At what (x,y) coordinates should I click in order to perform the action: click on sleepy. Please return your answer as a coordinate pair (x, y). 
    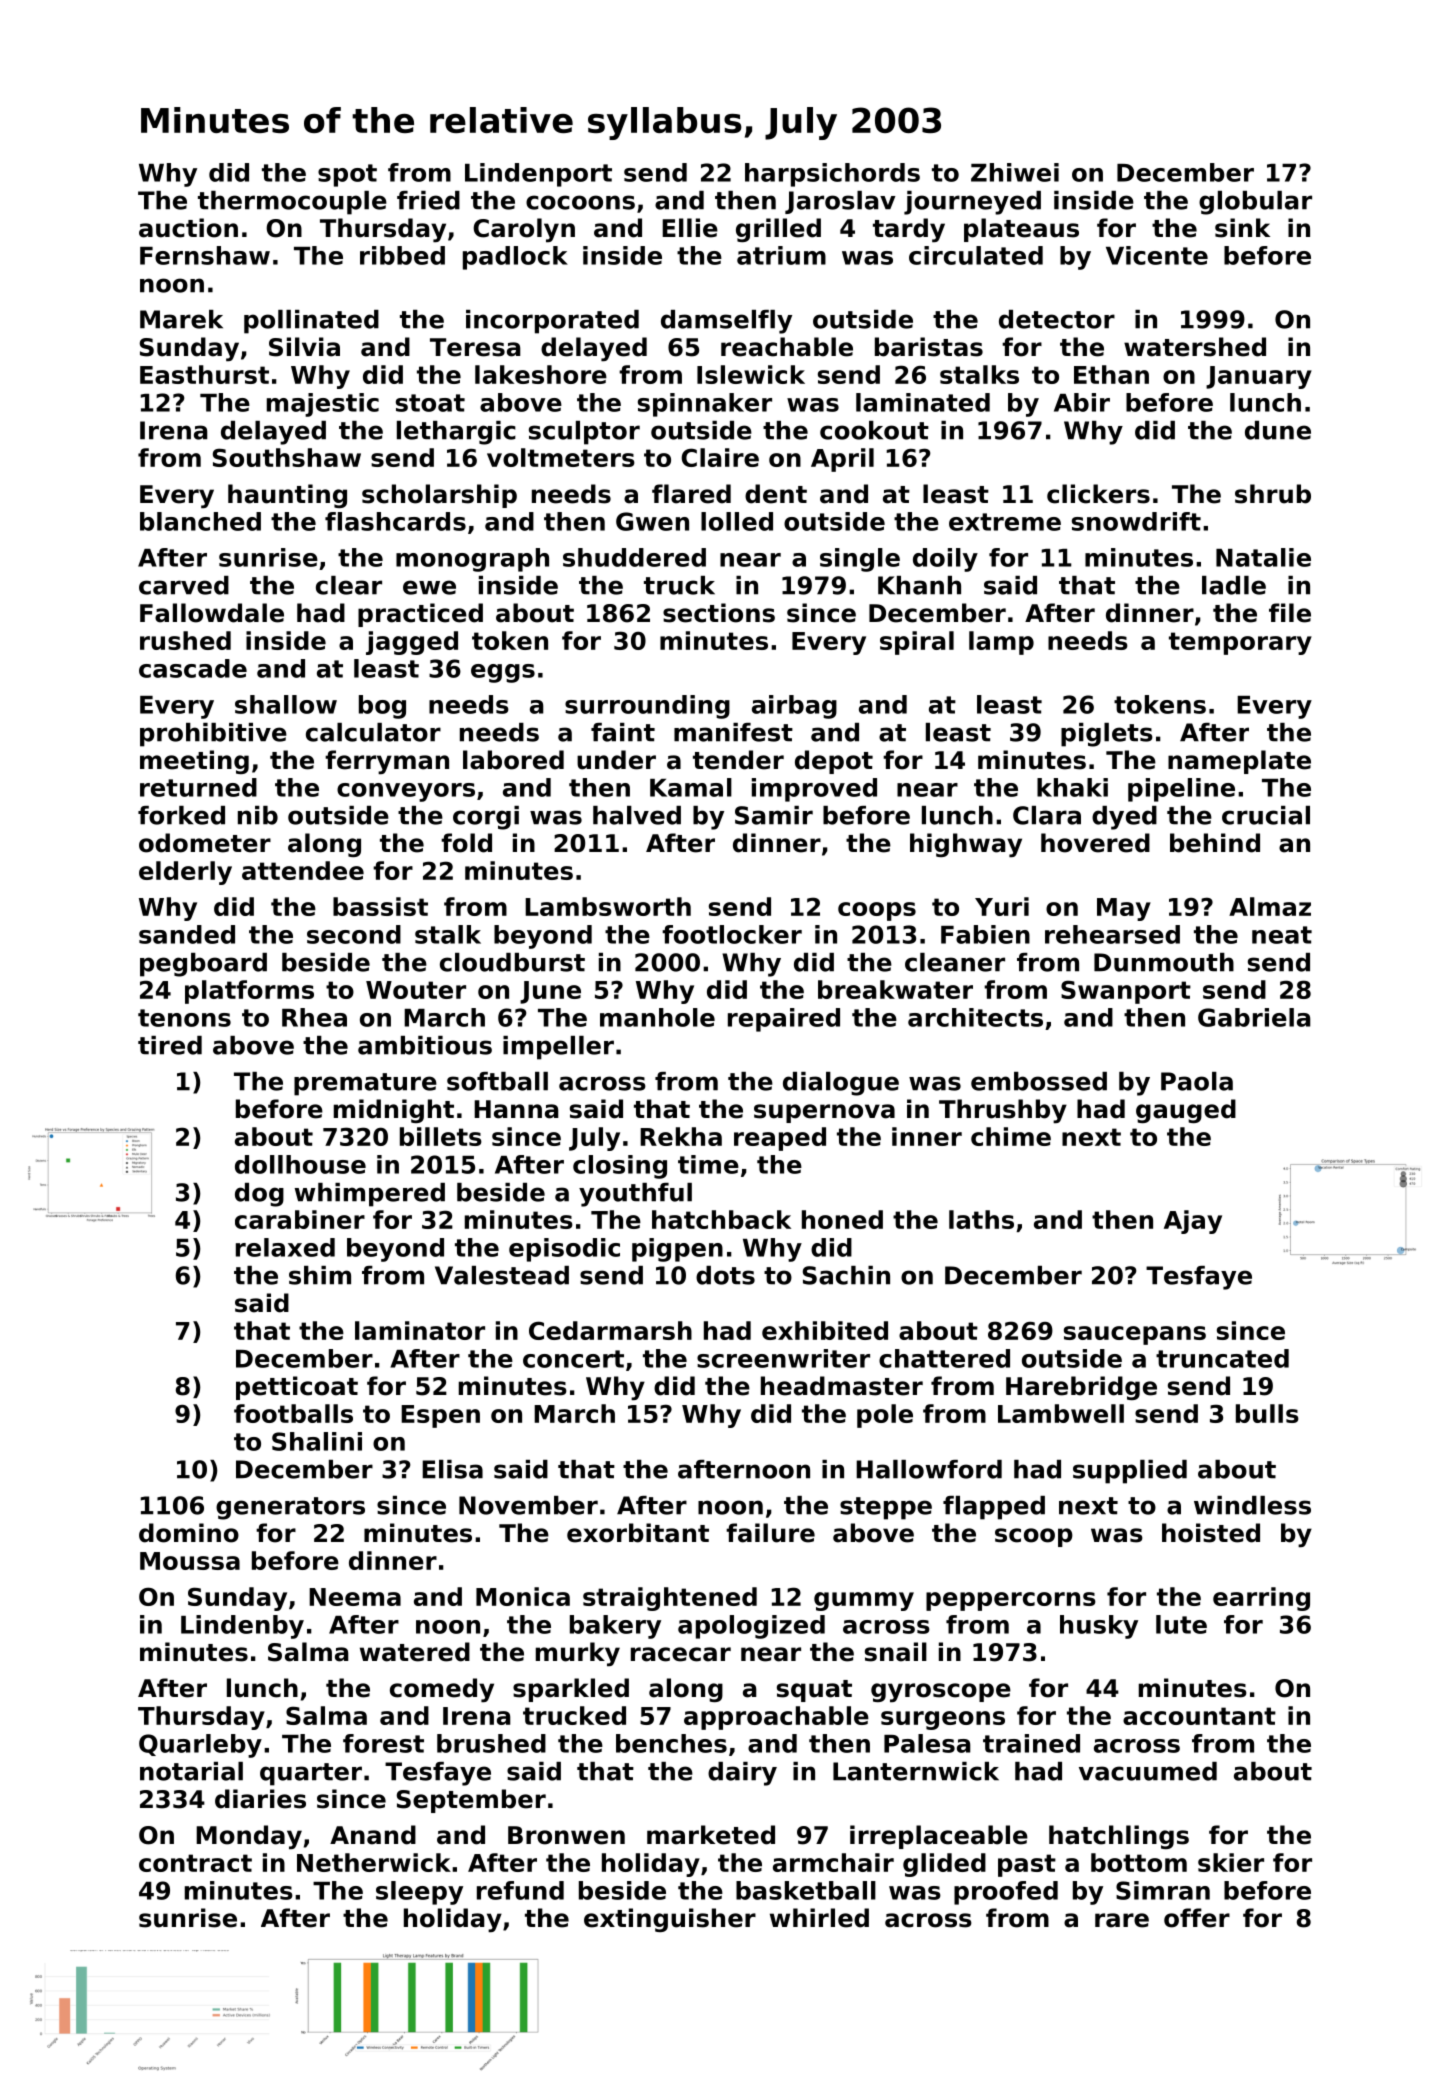
    Looking at the image, I should click on (419, 1893).
